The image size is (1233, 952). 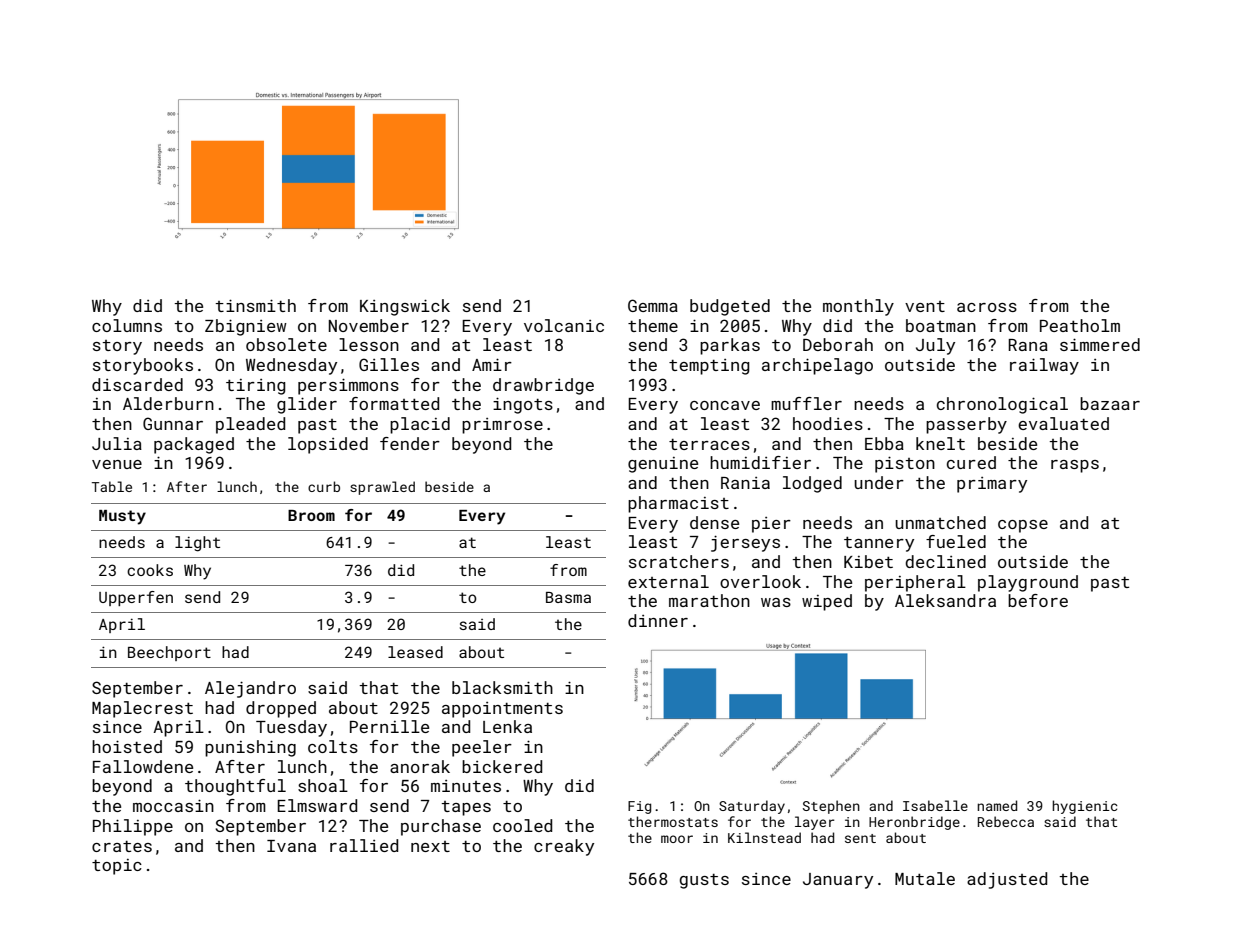 What do you see at coordinates (730, 307) in the page?
I see `budgeted` at bounding box center [730, 307].
